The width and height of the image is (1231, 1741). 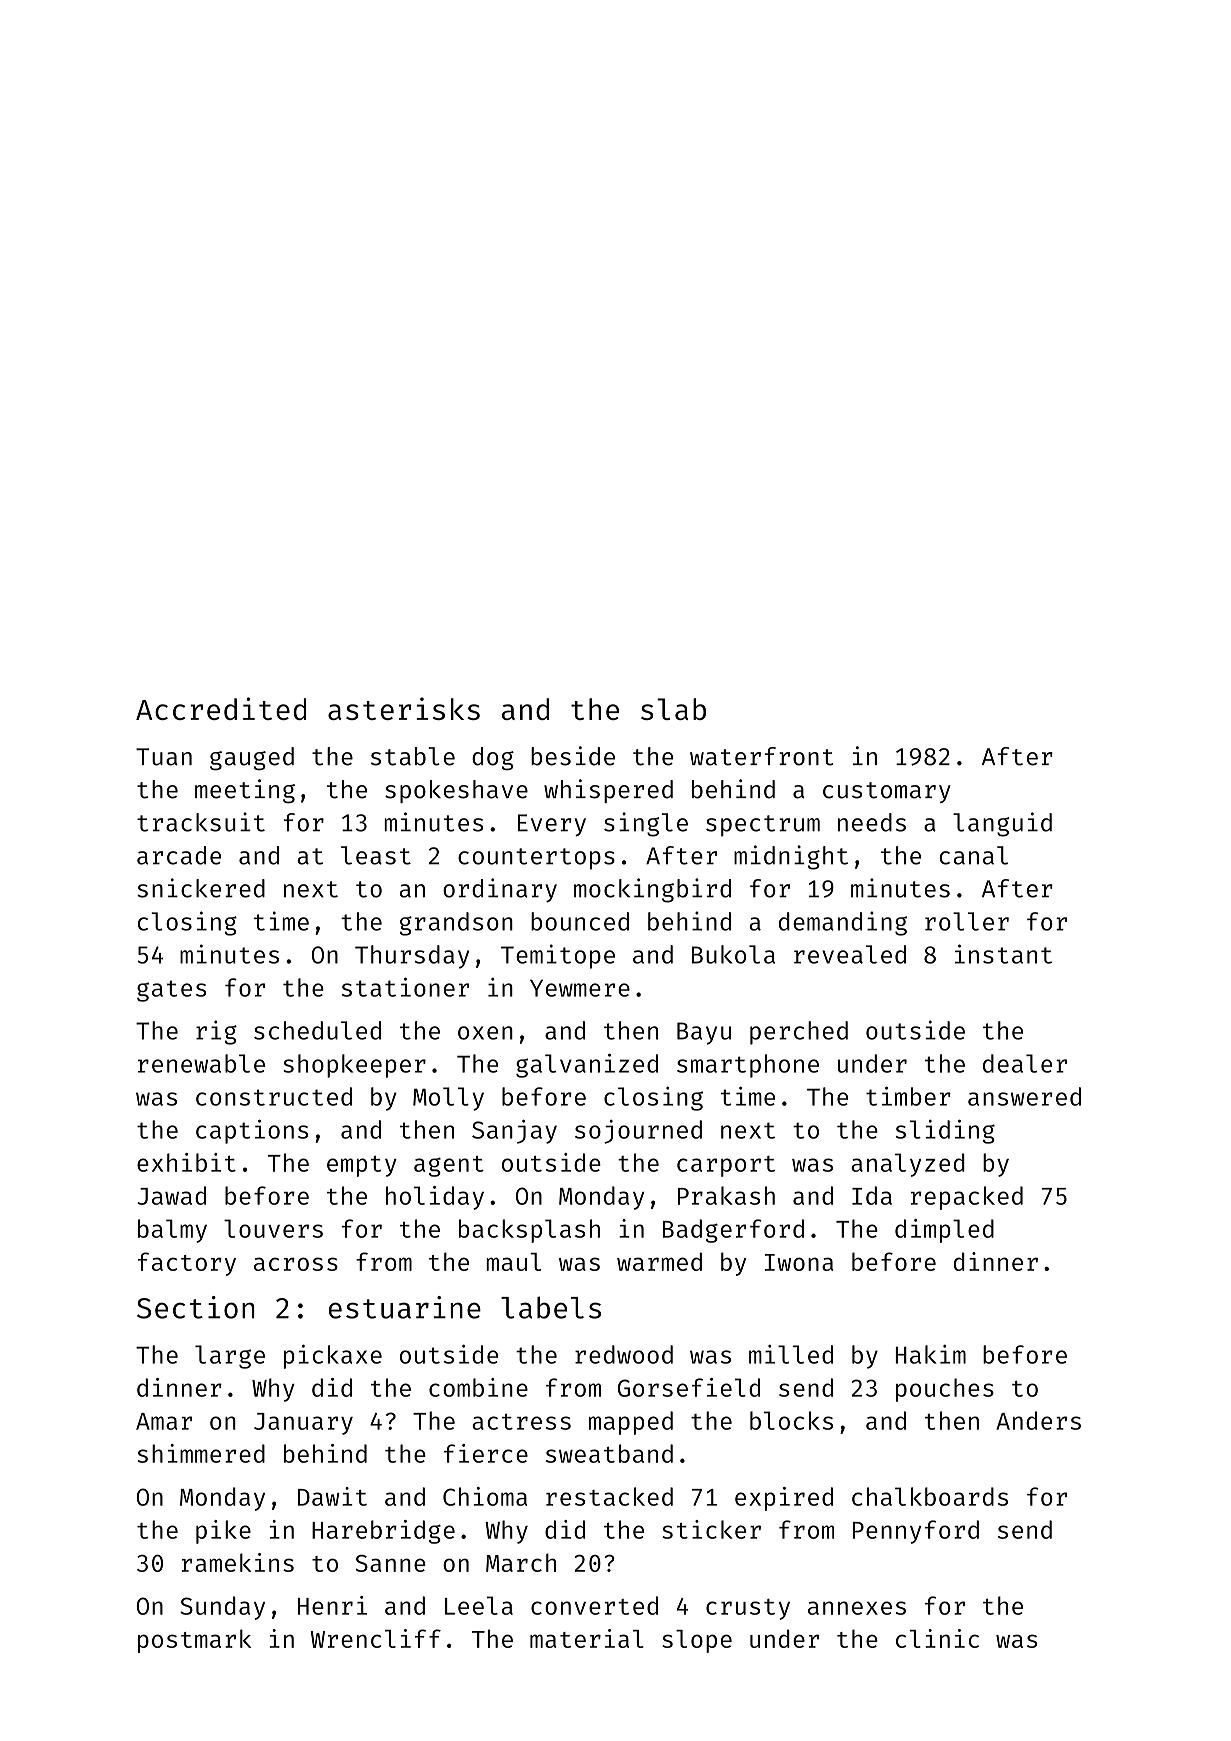 What do you see at coordinates (673, 709) in the image?
I see `slab` at bounding box center [673, 709].
